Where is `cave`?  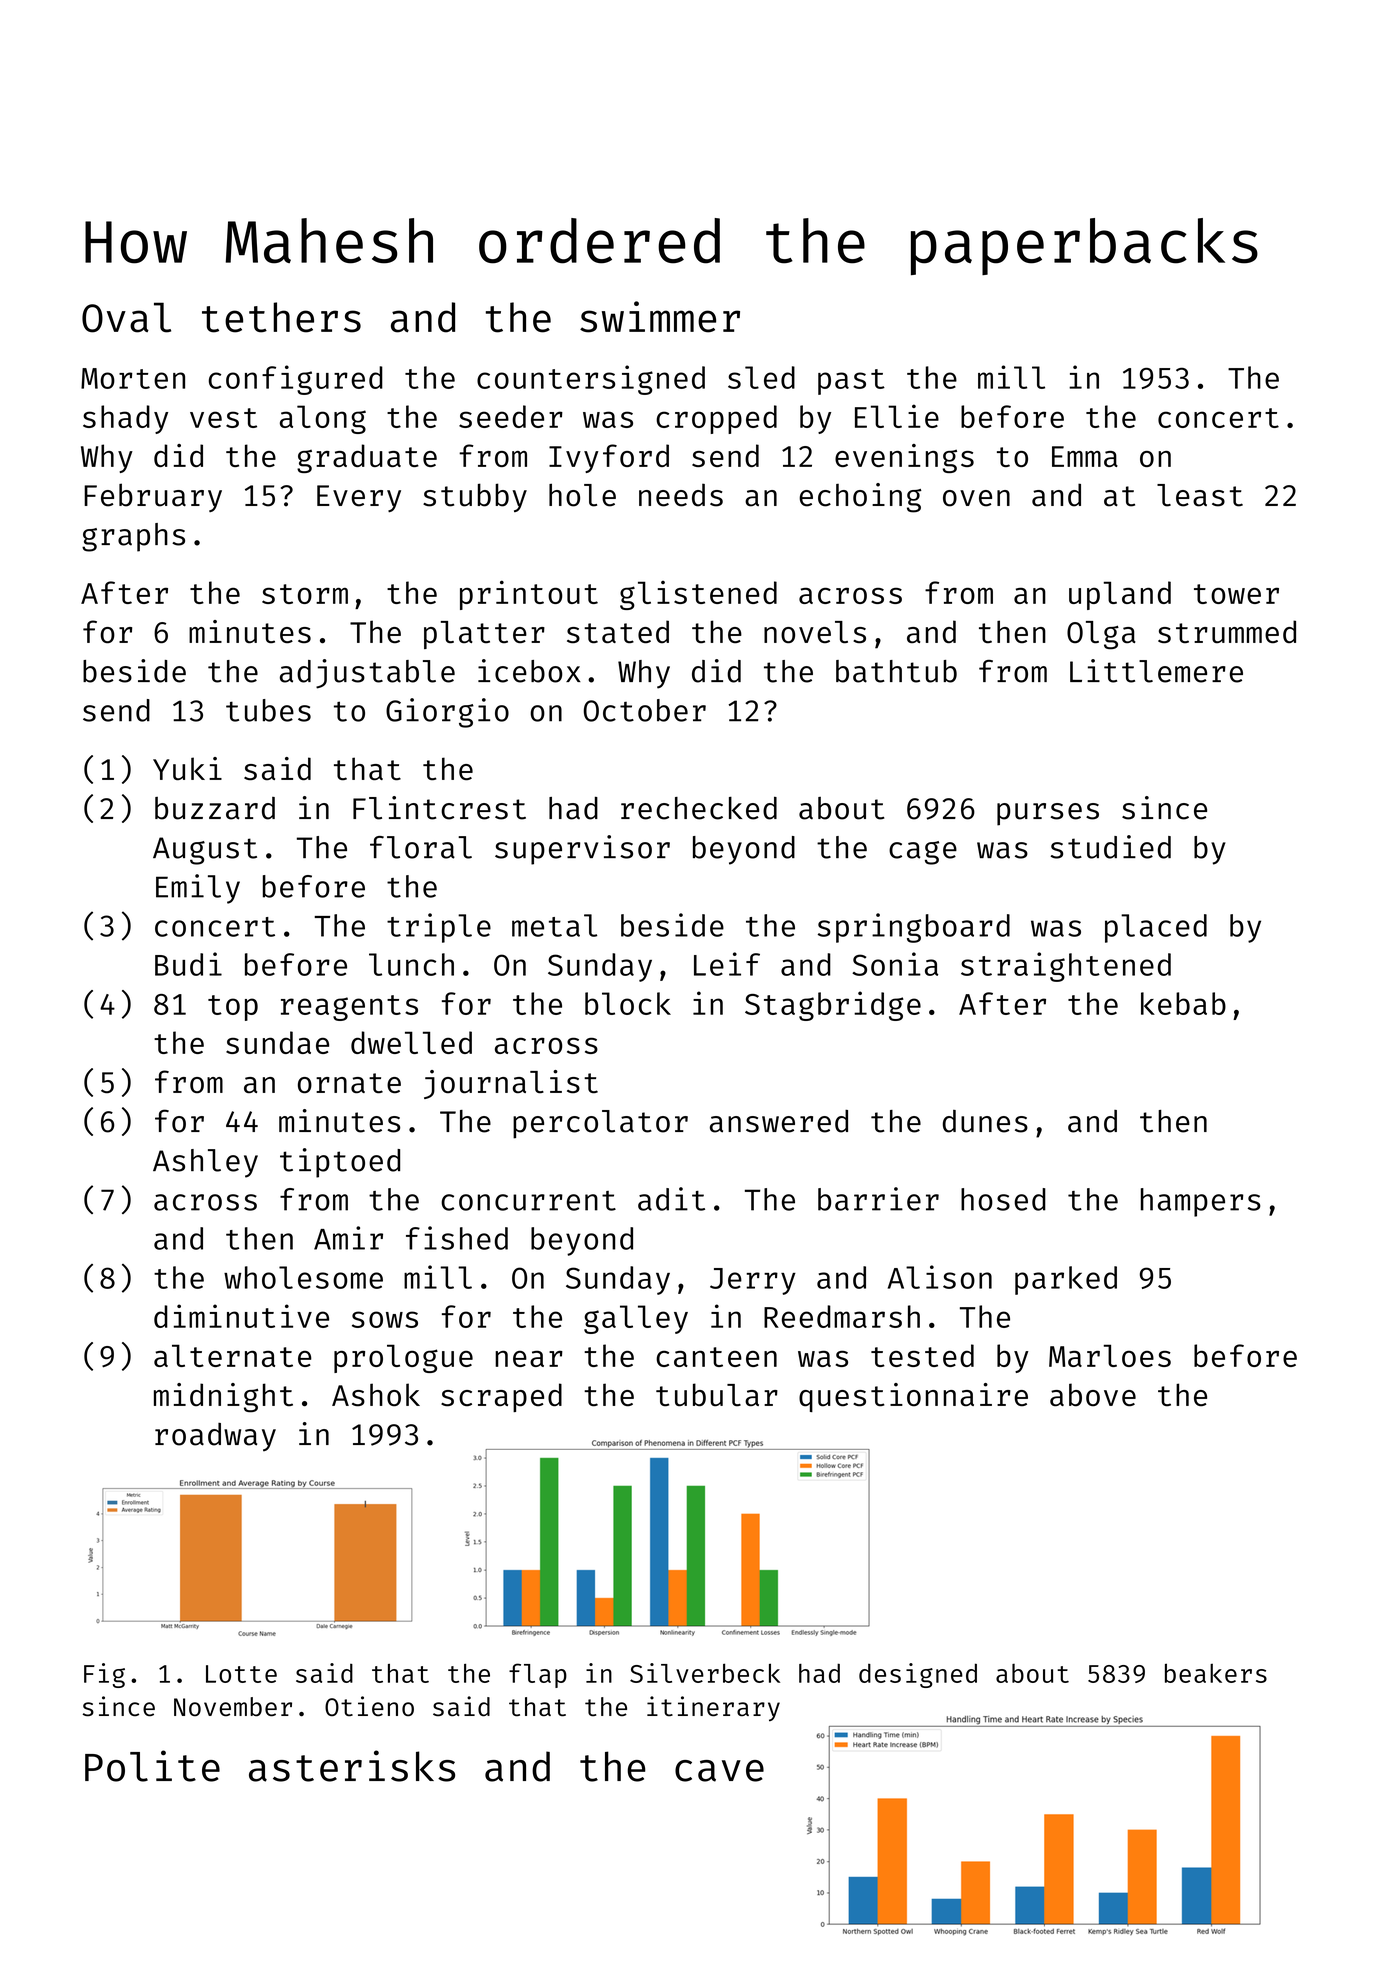 cave is located at coordinates (719, 1771).
